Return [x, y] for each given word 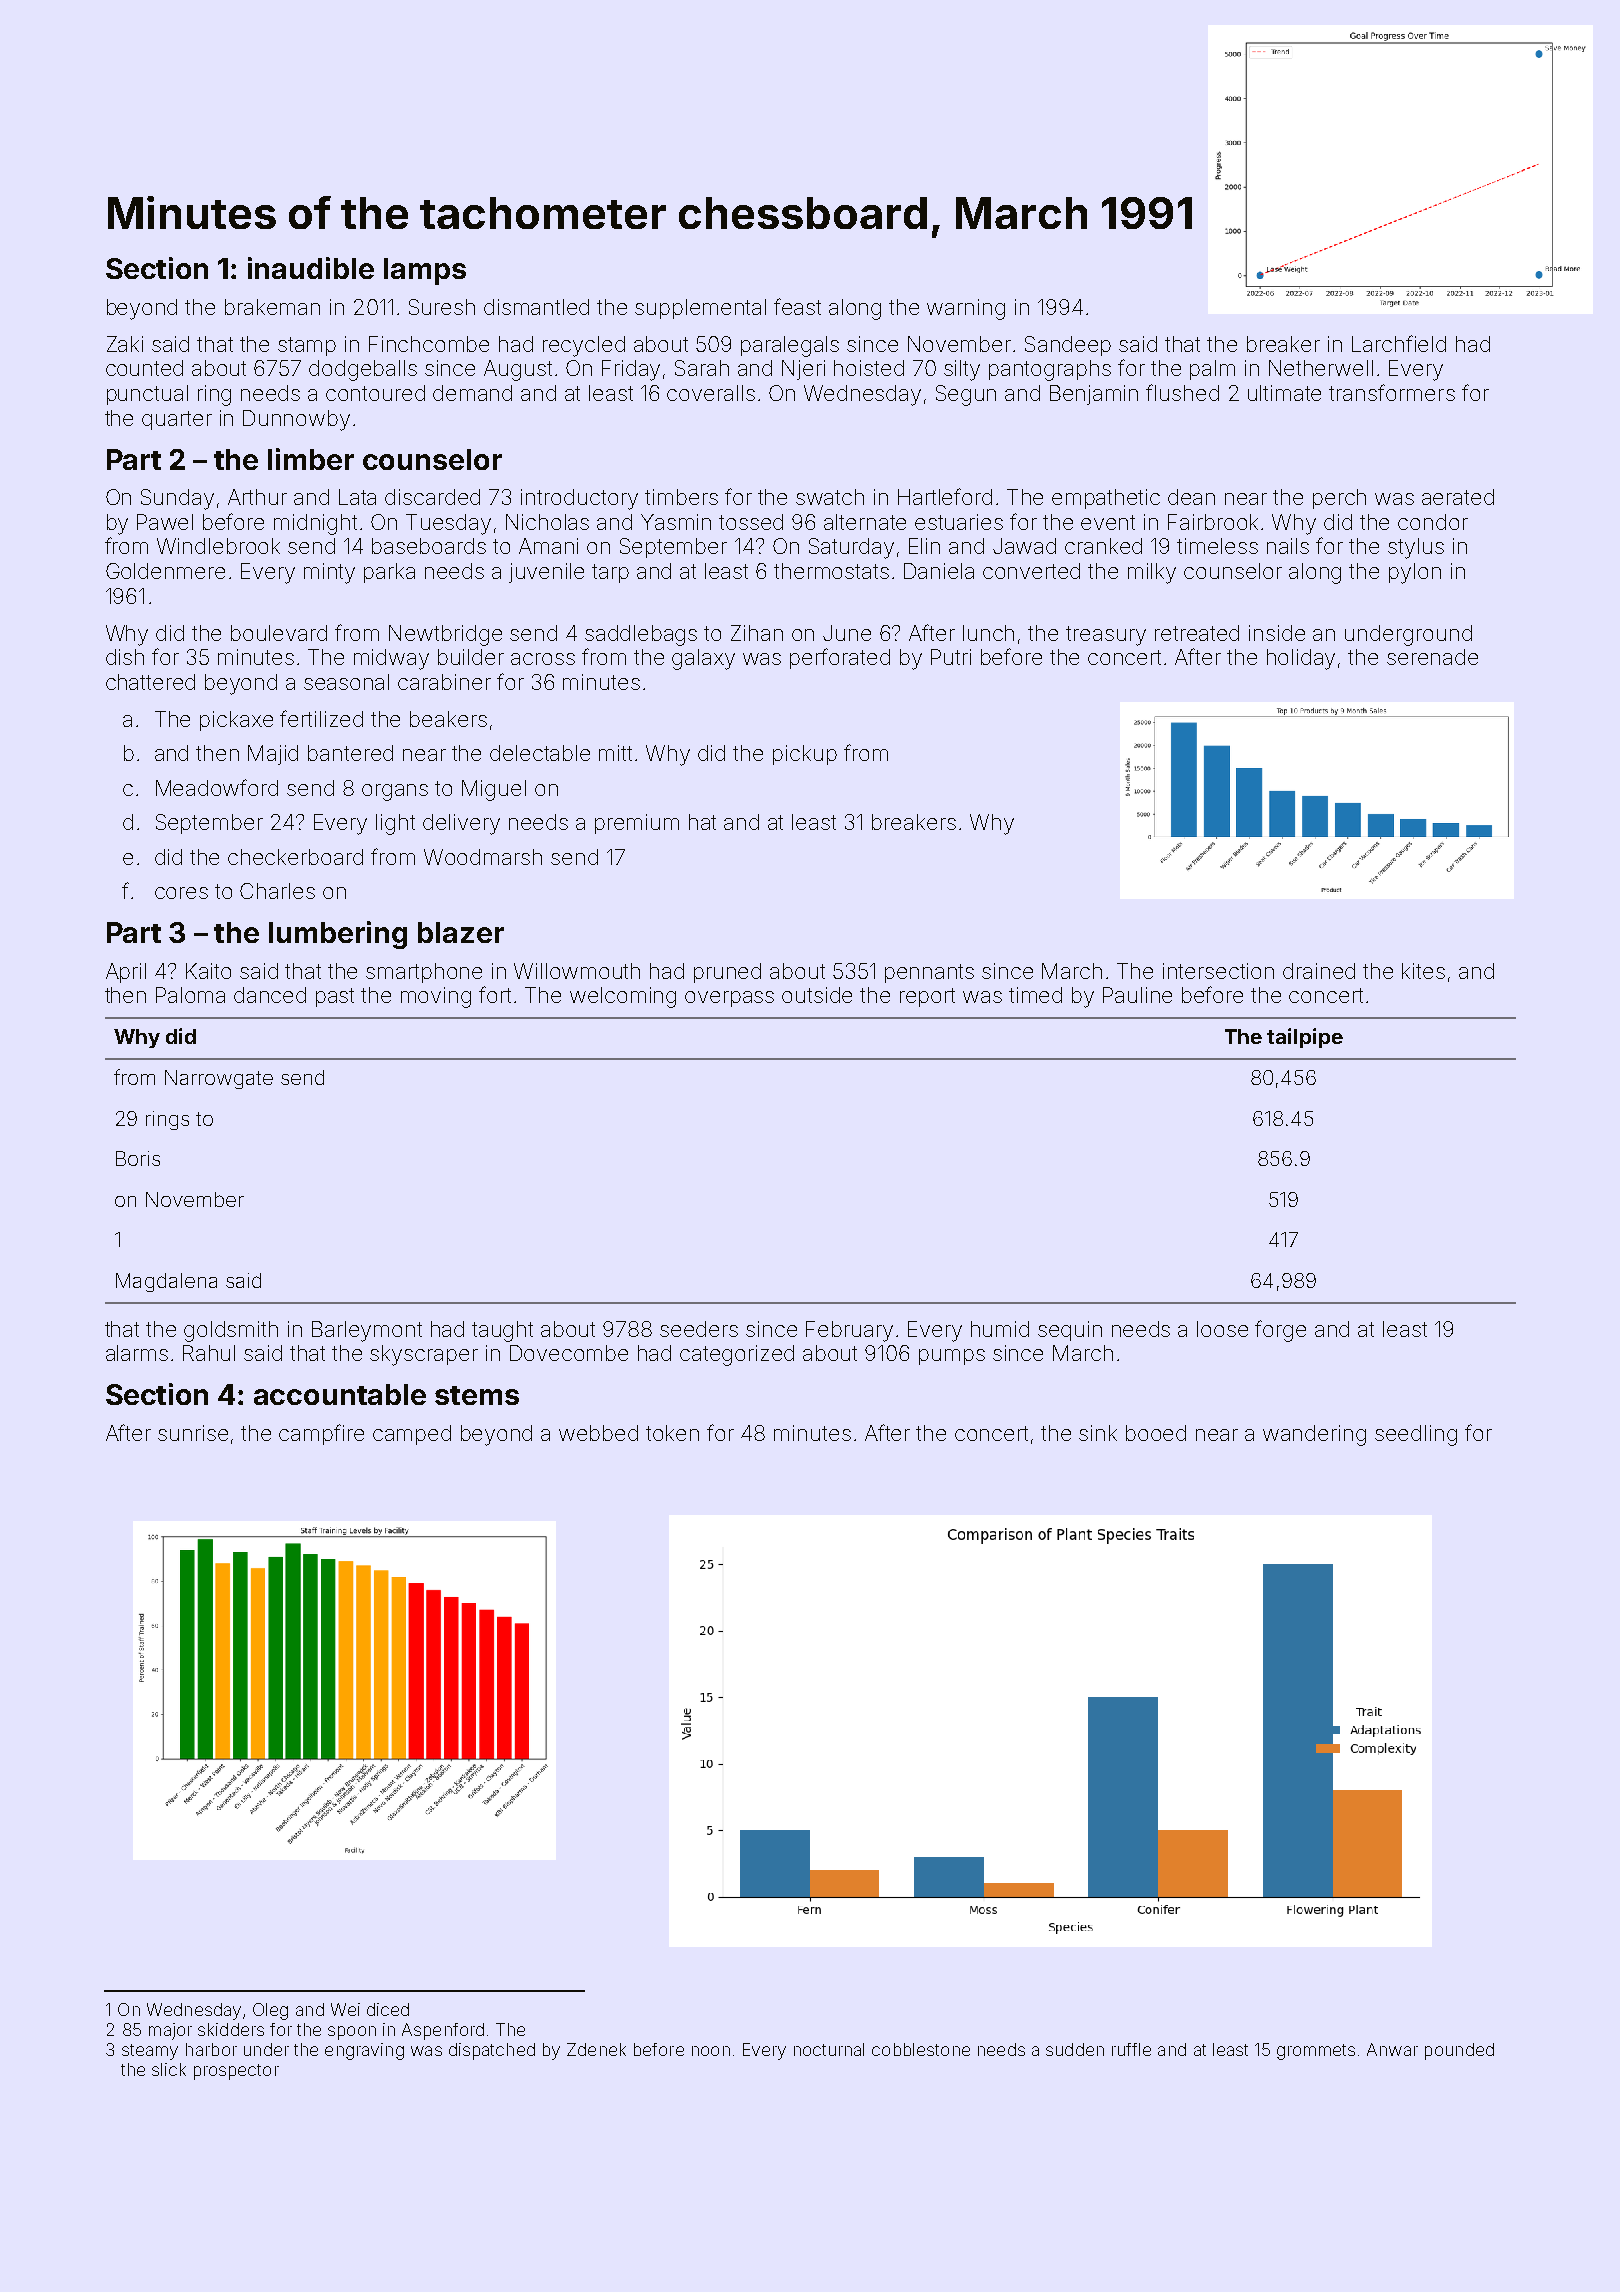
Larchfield [1399, 343]
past [335, 997]
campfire [321, 1434]
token [672, 1433]
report [927, 997]
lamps [425, 271]
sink [1098, 1433]
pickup [805, 755]
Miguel [494, 790]
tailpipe [1305, 1038]
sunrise [193, 1433]
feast [797, 306]
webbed [598, 1433]
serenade [1432, 657]
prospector [236, 2072]
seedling [1416, 1435]
